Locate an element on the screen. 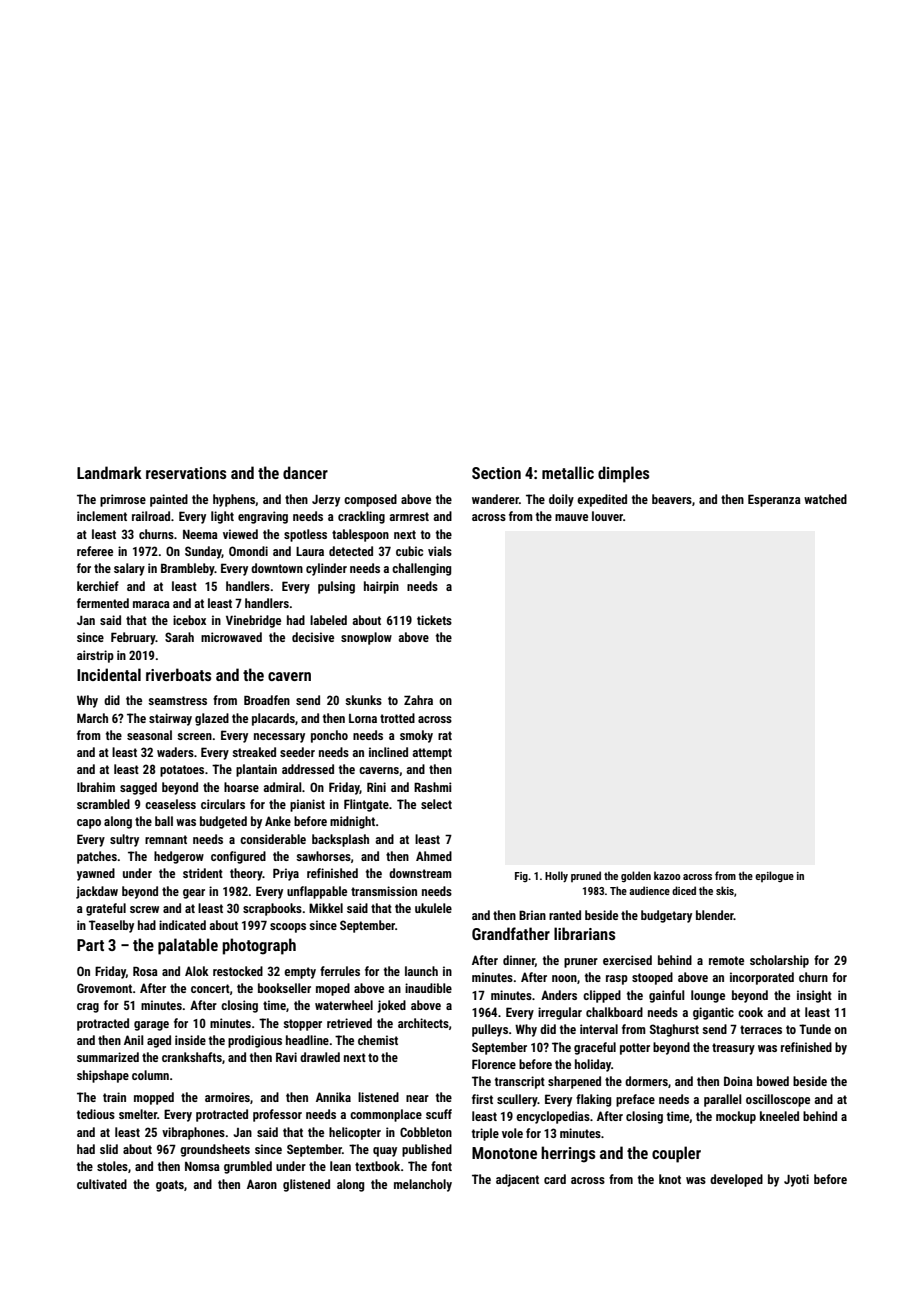 This screenshot has height=1308, width=924. cook is located at coordinates (750, 1012).
